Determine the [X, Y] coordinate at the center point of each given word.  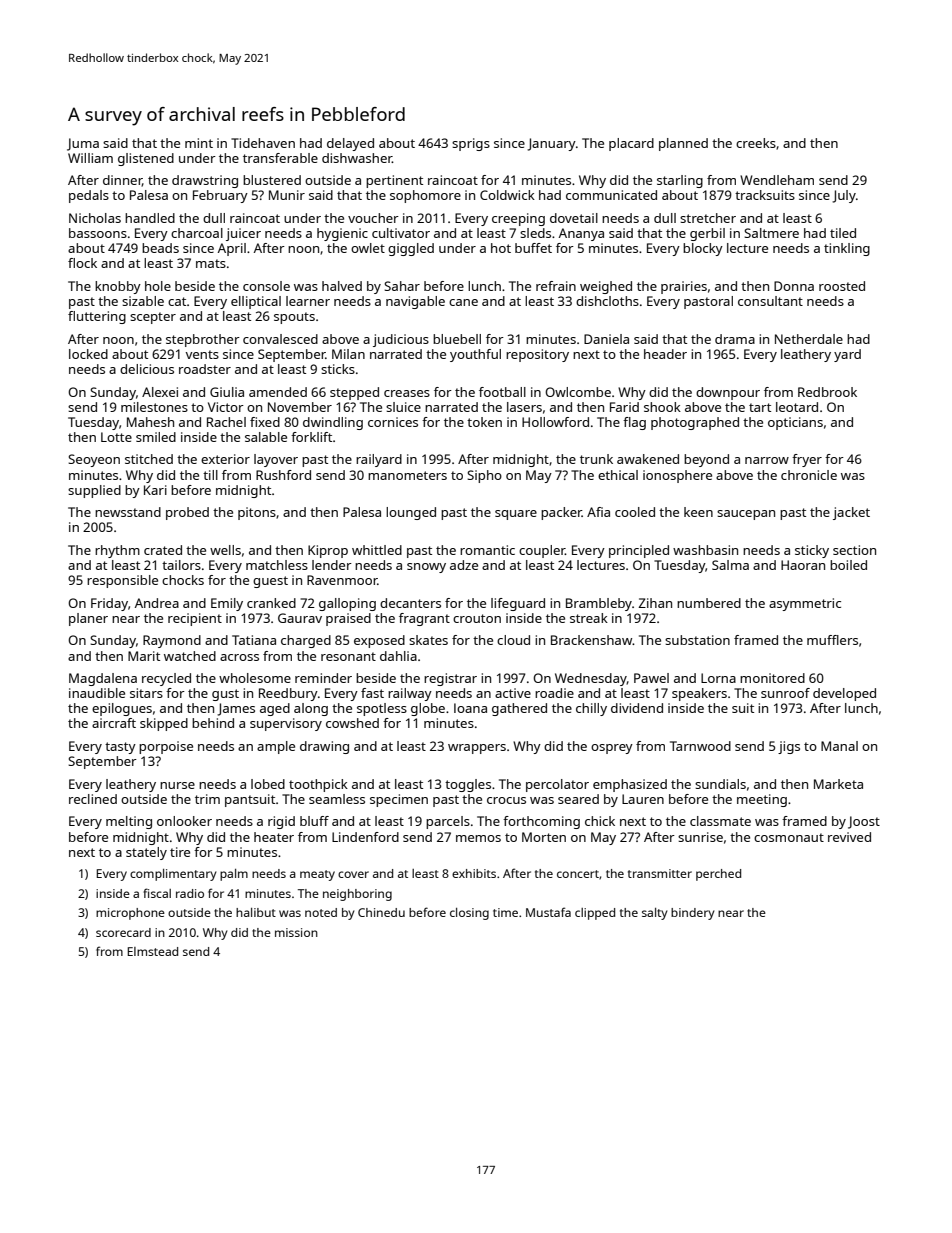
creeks [756, 143]
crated [163, 550]
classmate [720, 821]
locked [88, 354]
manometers [407, 475]
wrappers [477, 749]
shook [662, 407]
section [854, 550]
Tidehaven [263, 143]
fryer [807, 460]
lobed [268, 784]
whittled [377, 550]
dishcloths [607, 301]
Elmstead [152, 951]
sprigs [471, 144]
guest [270, 582]
